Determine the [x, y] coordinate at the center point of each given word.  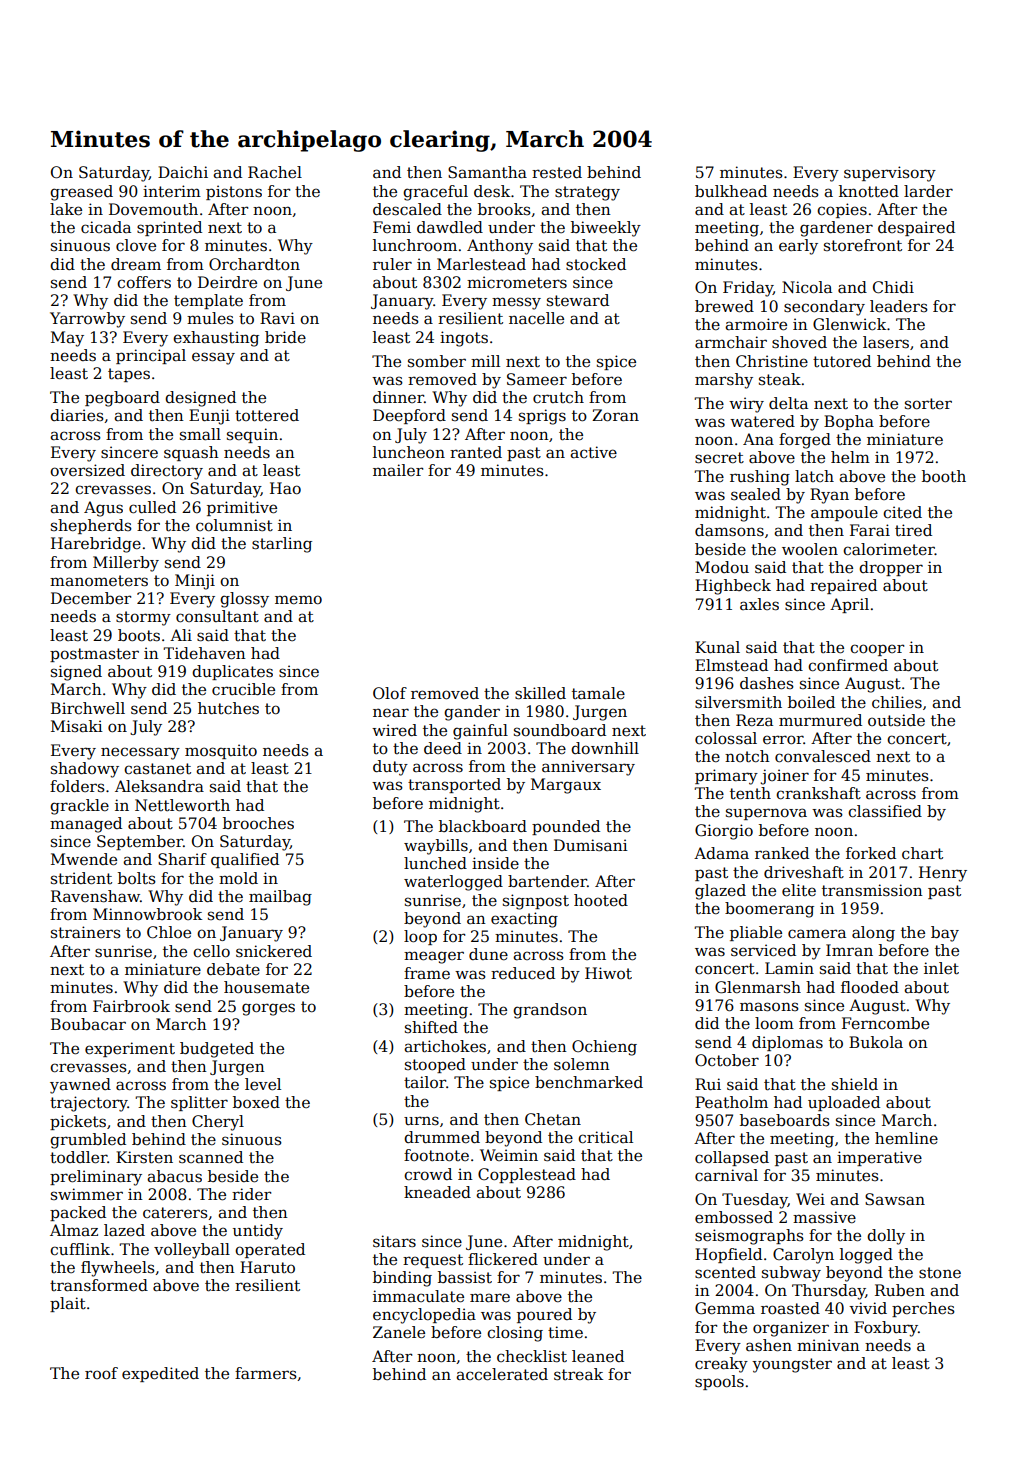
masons [769, 1007]
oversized [87, 470]
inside [495, 863]
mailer [398, 470]
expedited [160, 1374]
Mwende [84, 859]
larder [928, 191]
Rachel [275, 172]
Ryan [829, 496]
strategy [587, 193]
